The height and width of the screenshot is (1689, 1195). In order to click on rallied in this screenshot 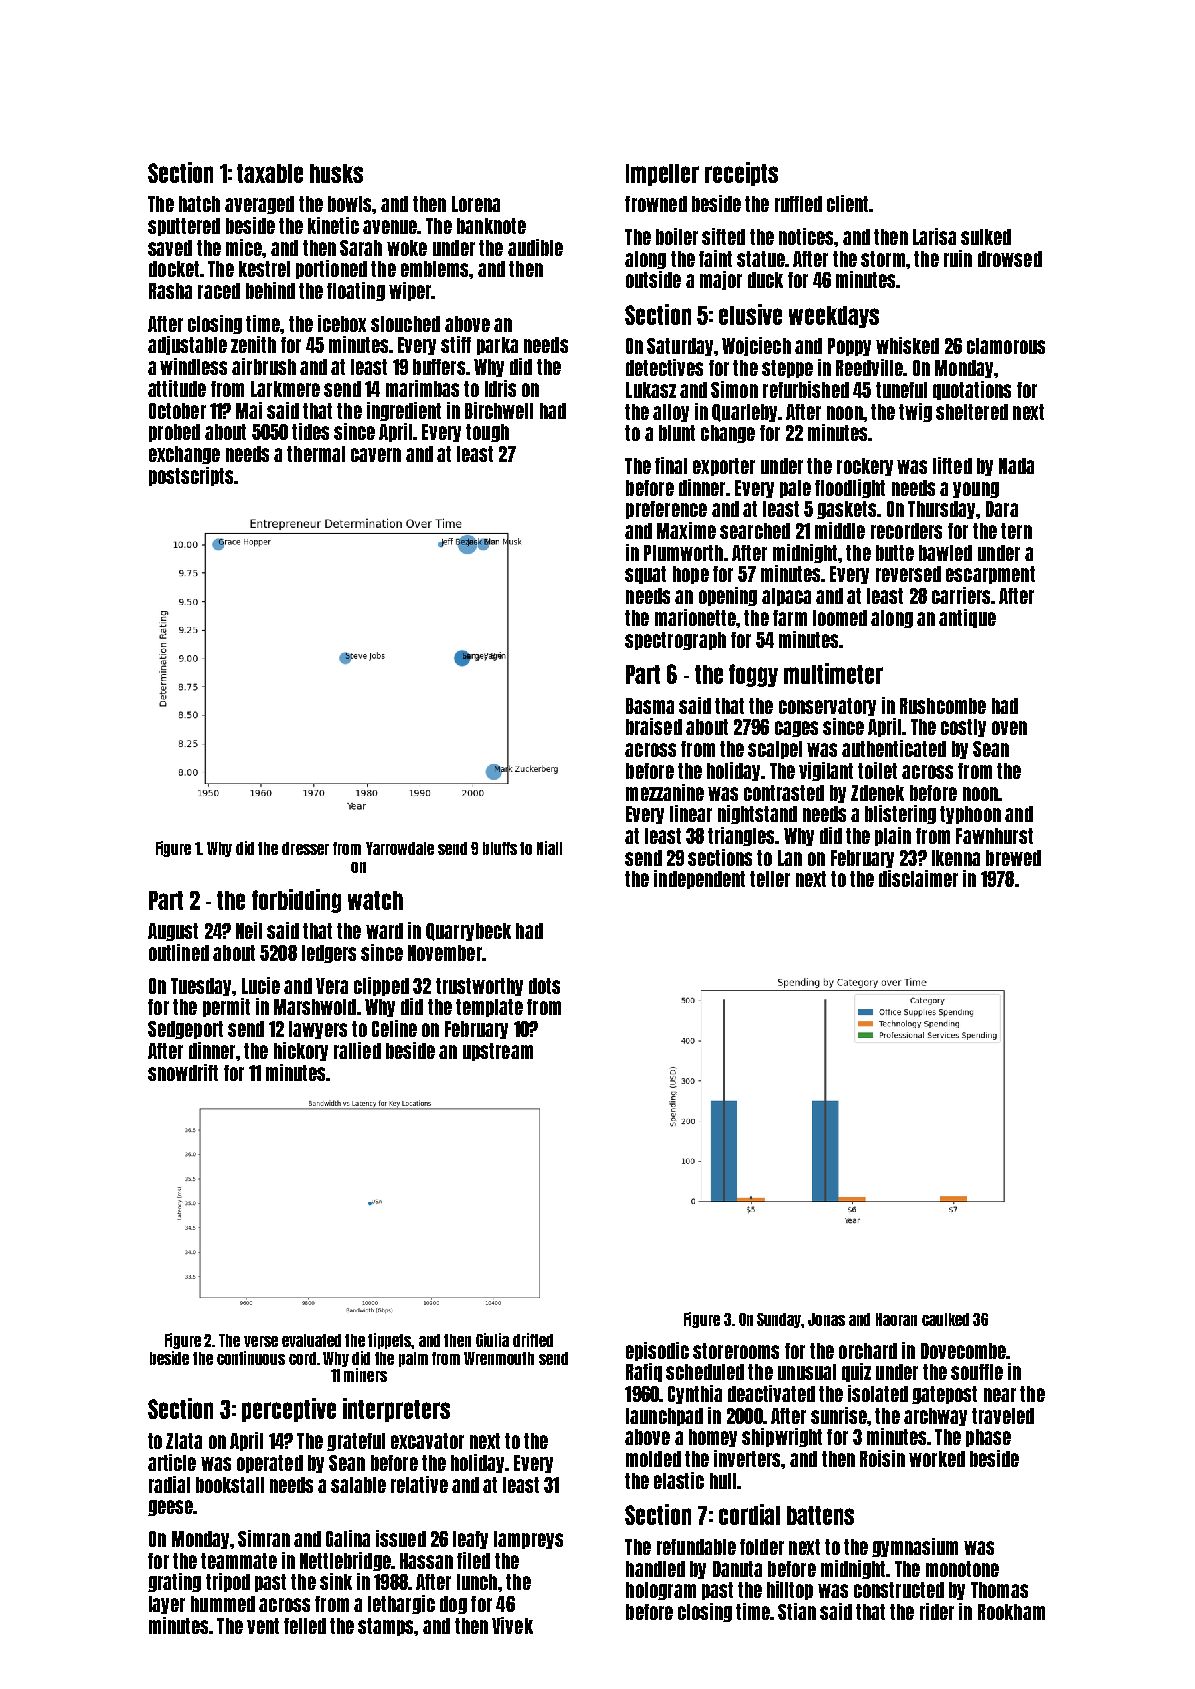, I will do `click(357, 1050)`.
